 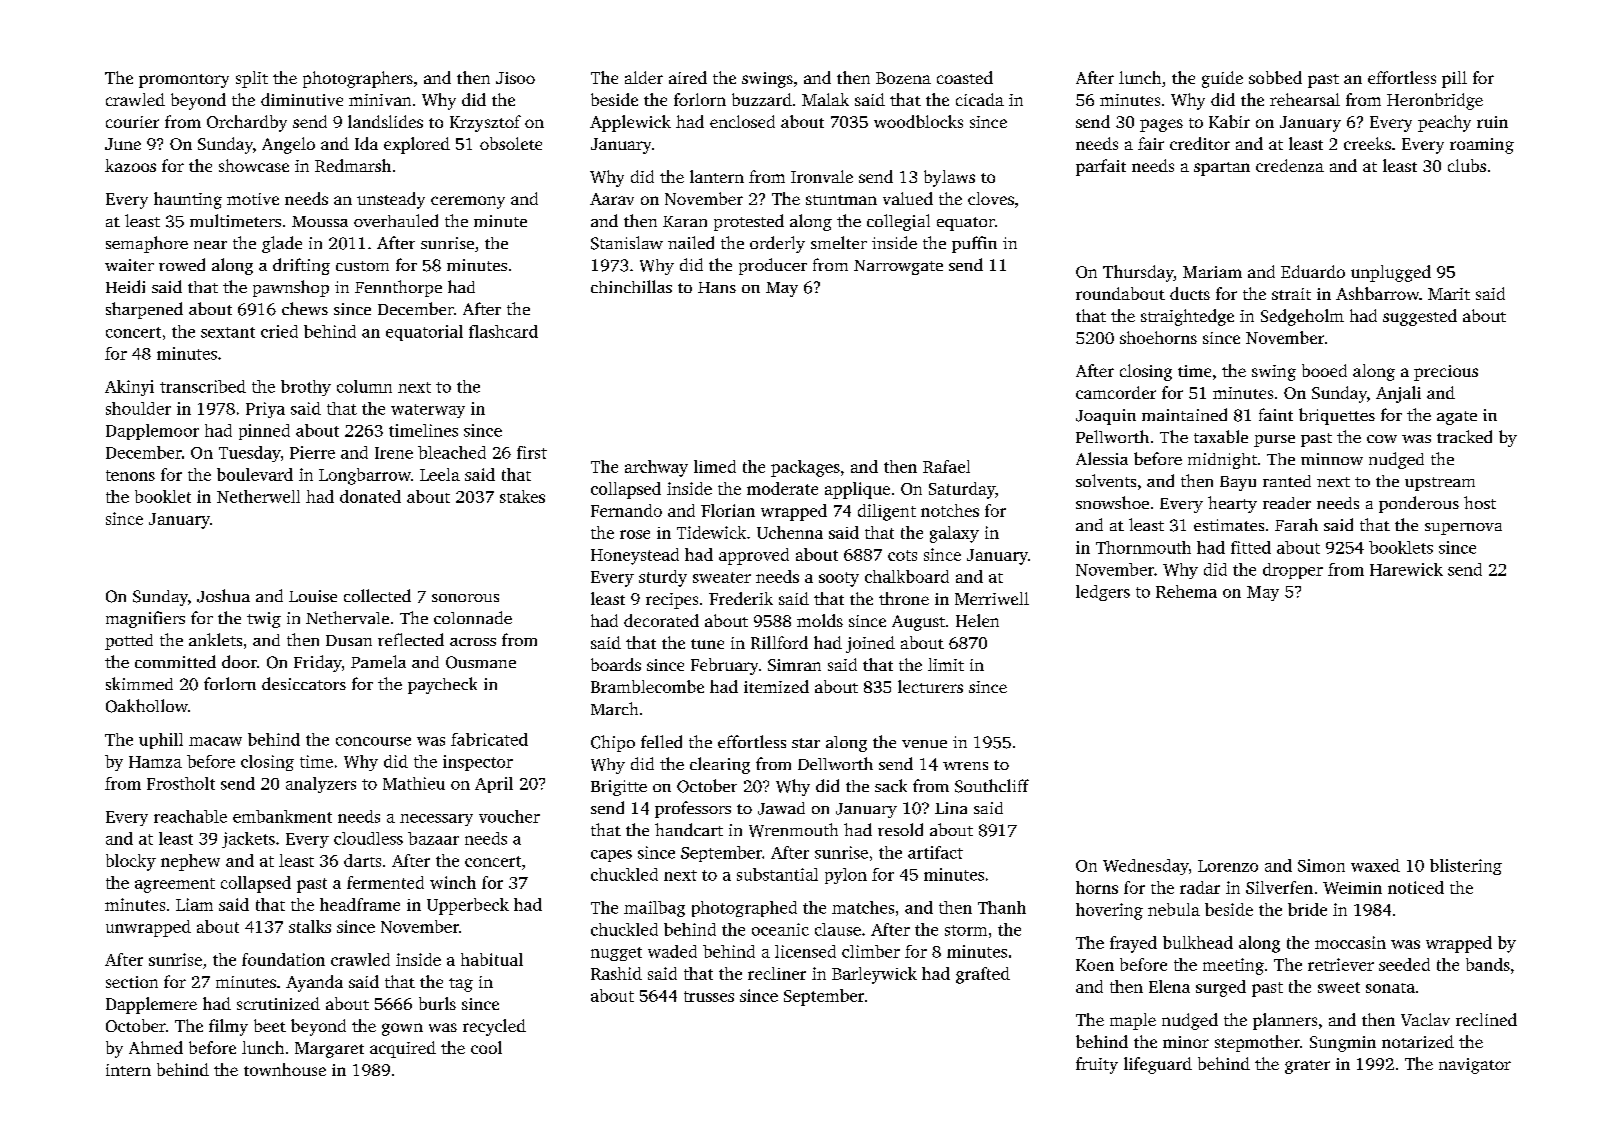 What do you see at coordinates (1222, 79) in the page?
I see `guide` at bounding box center [1222, 79].
